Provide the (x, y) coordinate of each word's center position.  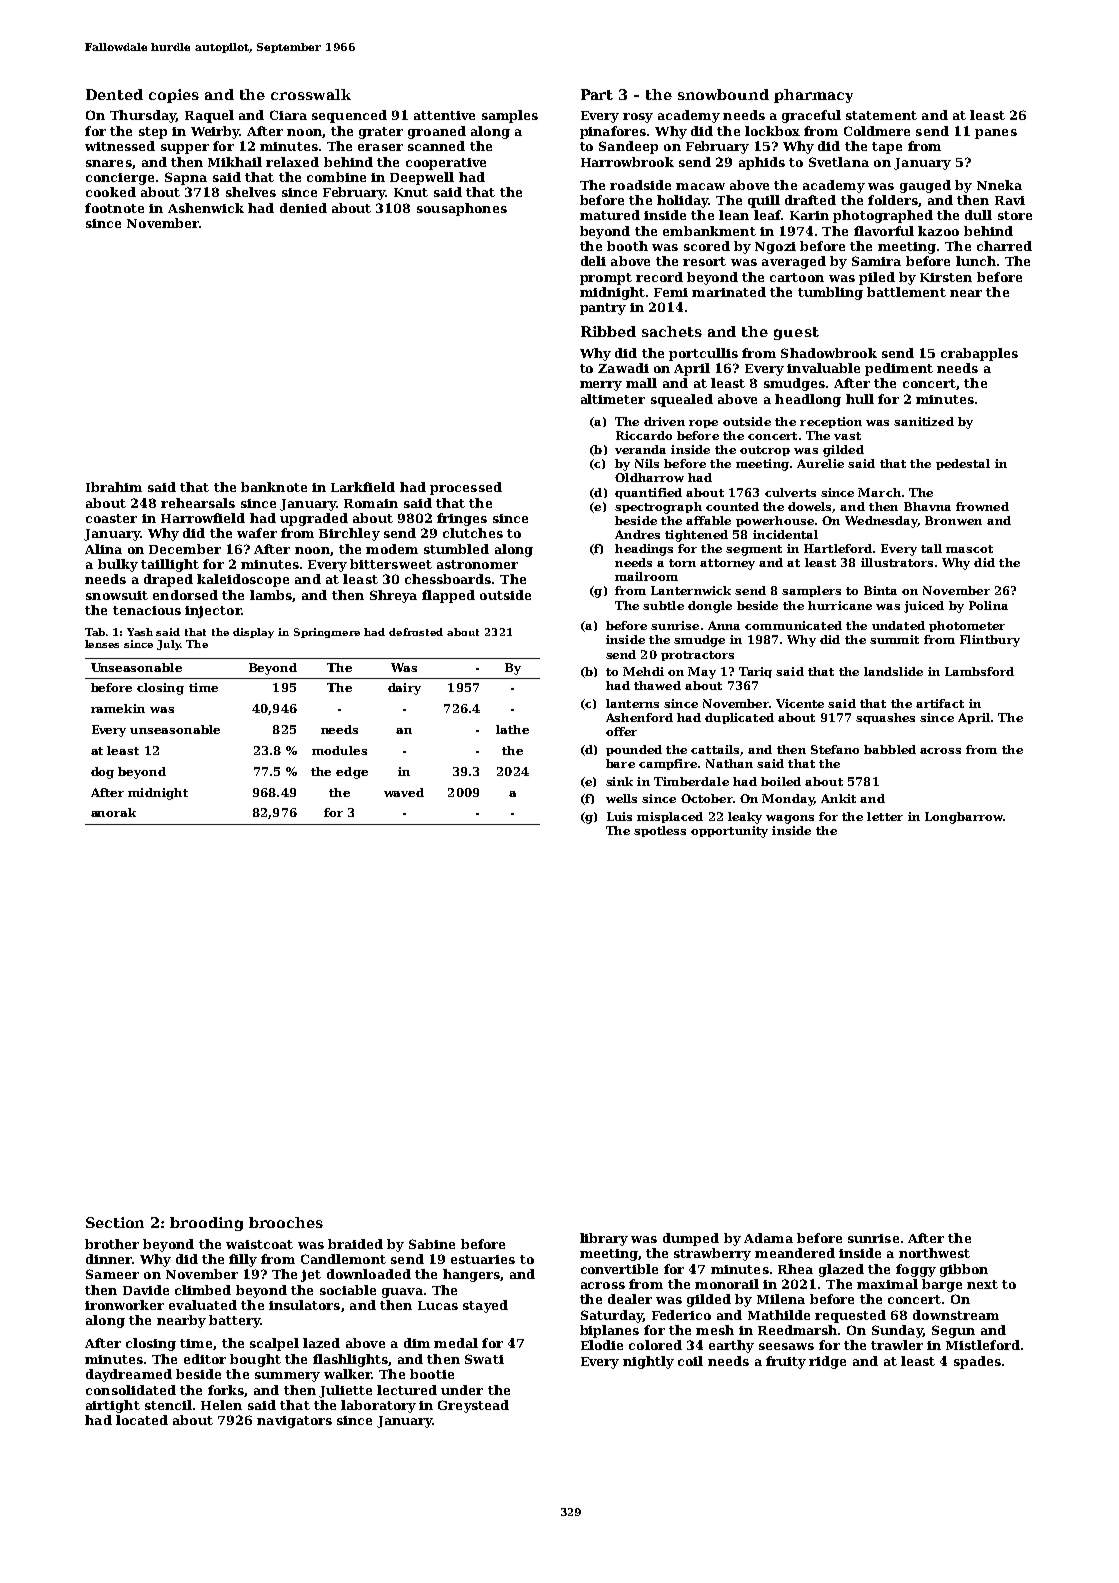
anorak (113, 812)
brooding (206, 1224)
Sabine (432, 1244)
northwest (934, 1253)
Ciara (288, 115)
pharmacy (813, 96)
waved (404, 792)
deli (593, 261)
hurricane (840, 605)
